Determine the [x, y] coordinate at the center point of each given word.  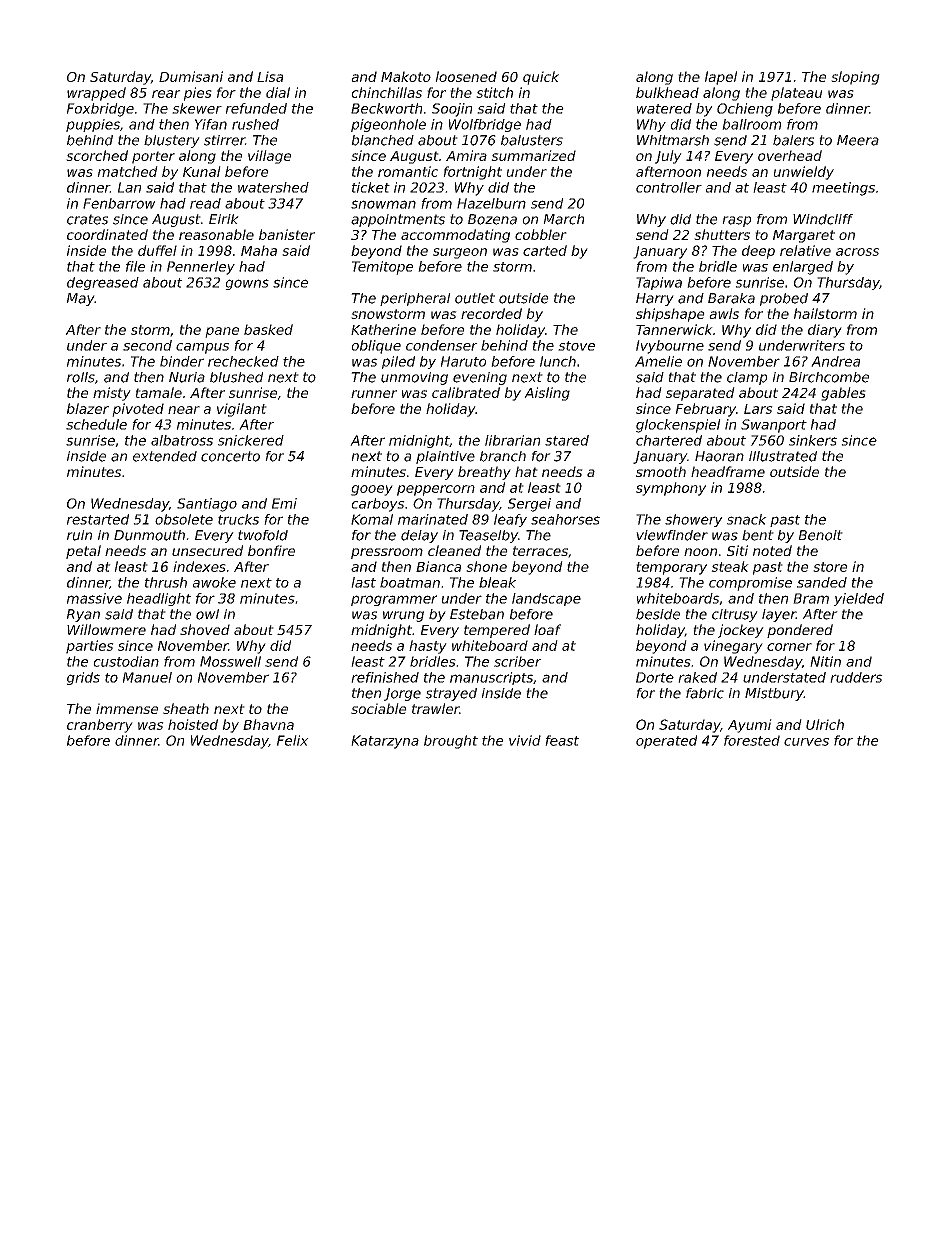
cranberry [100, 726]
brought [451, 742]
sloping [855, 78]
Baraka [731, 298]
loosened [466, 76]
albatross [182, 440]
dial [278, 92]
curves [806, 742]
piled [398, 362]
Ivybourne [670, 347]
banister [287, 234]
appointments [398, 220]
